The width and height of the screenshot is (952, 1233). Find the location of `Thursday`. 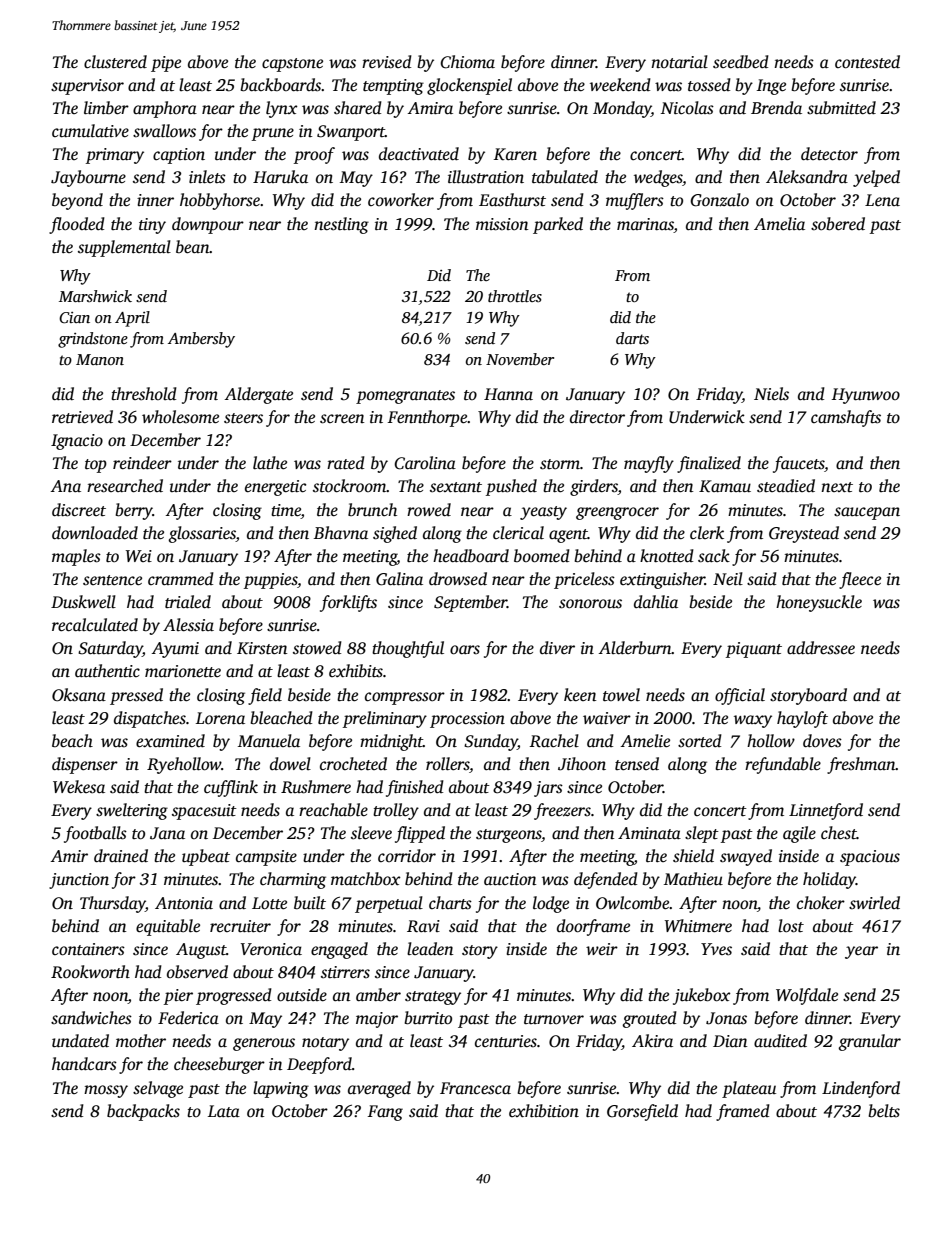

Thursday is located at coordinates (113, 904).
